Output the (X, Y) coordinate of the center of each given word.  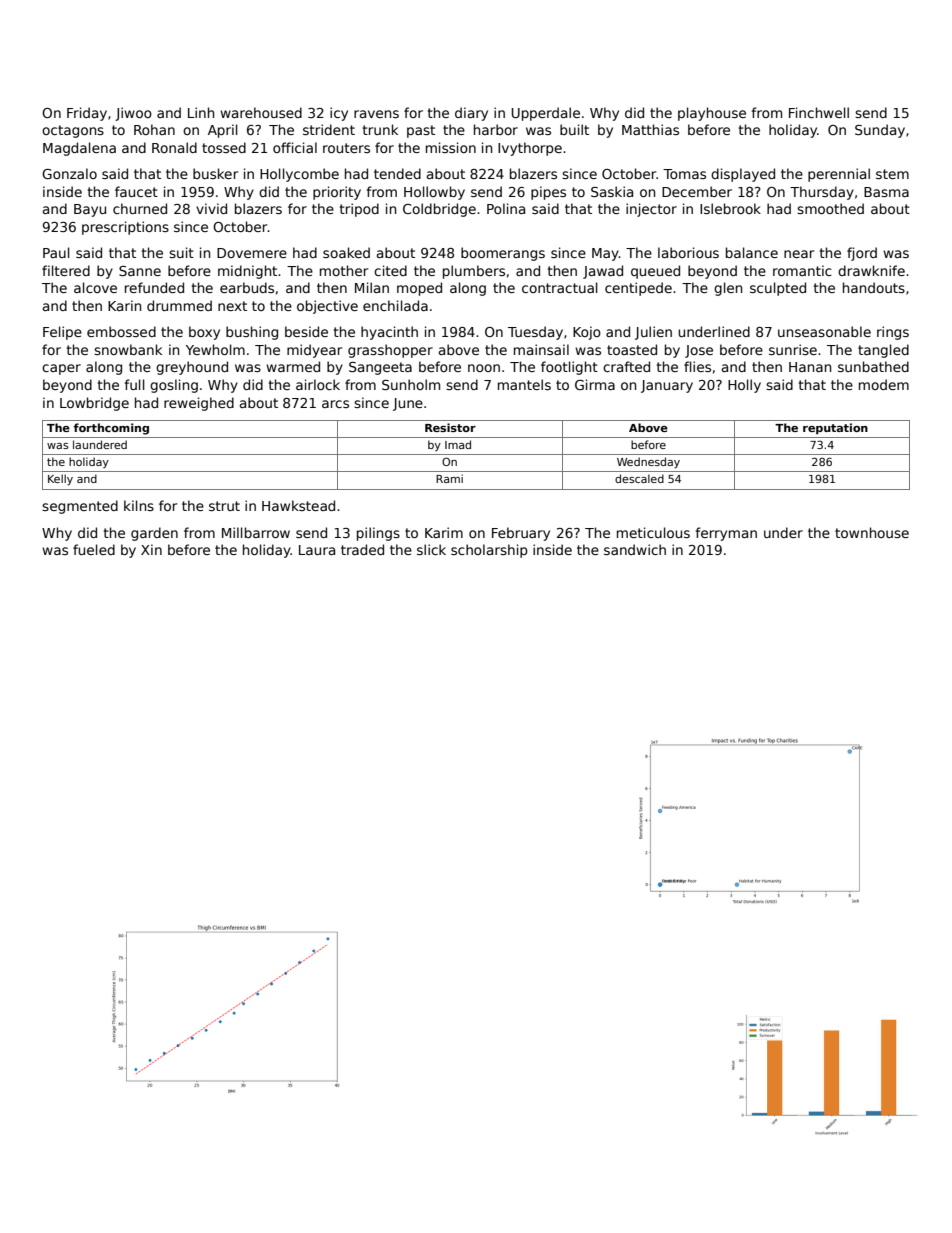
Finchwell (819, 112)
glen (728, 289)
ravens (376, 114)
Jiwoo (133, 114)
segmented (80, 507)
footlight (569, 368)
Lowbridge (94, 404)
